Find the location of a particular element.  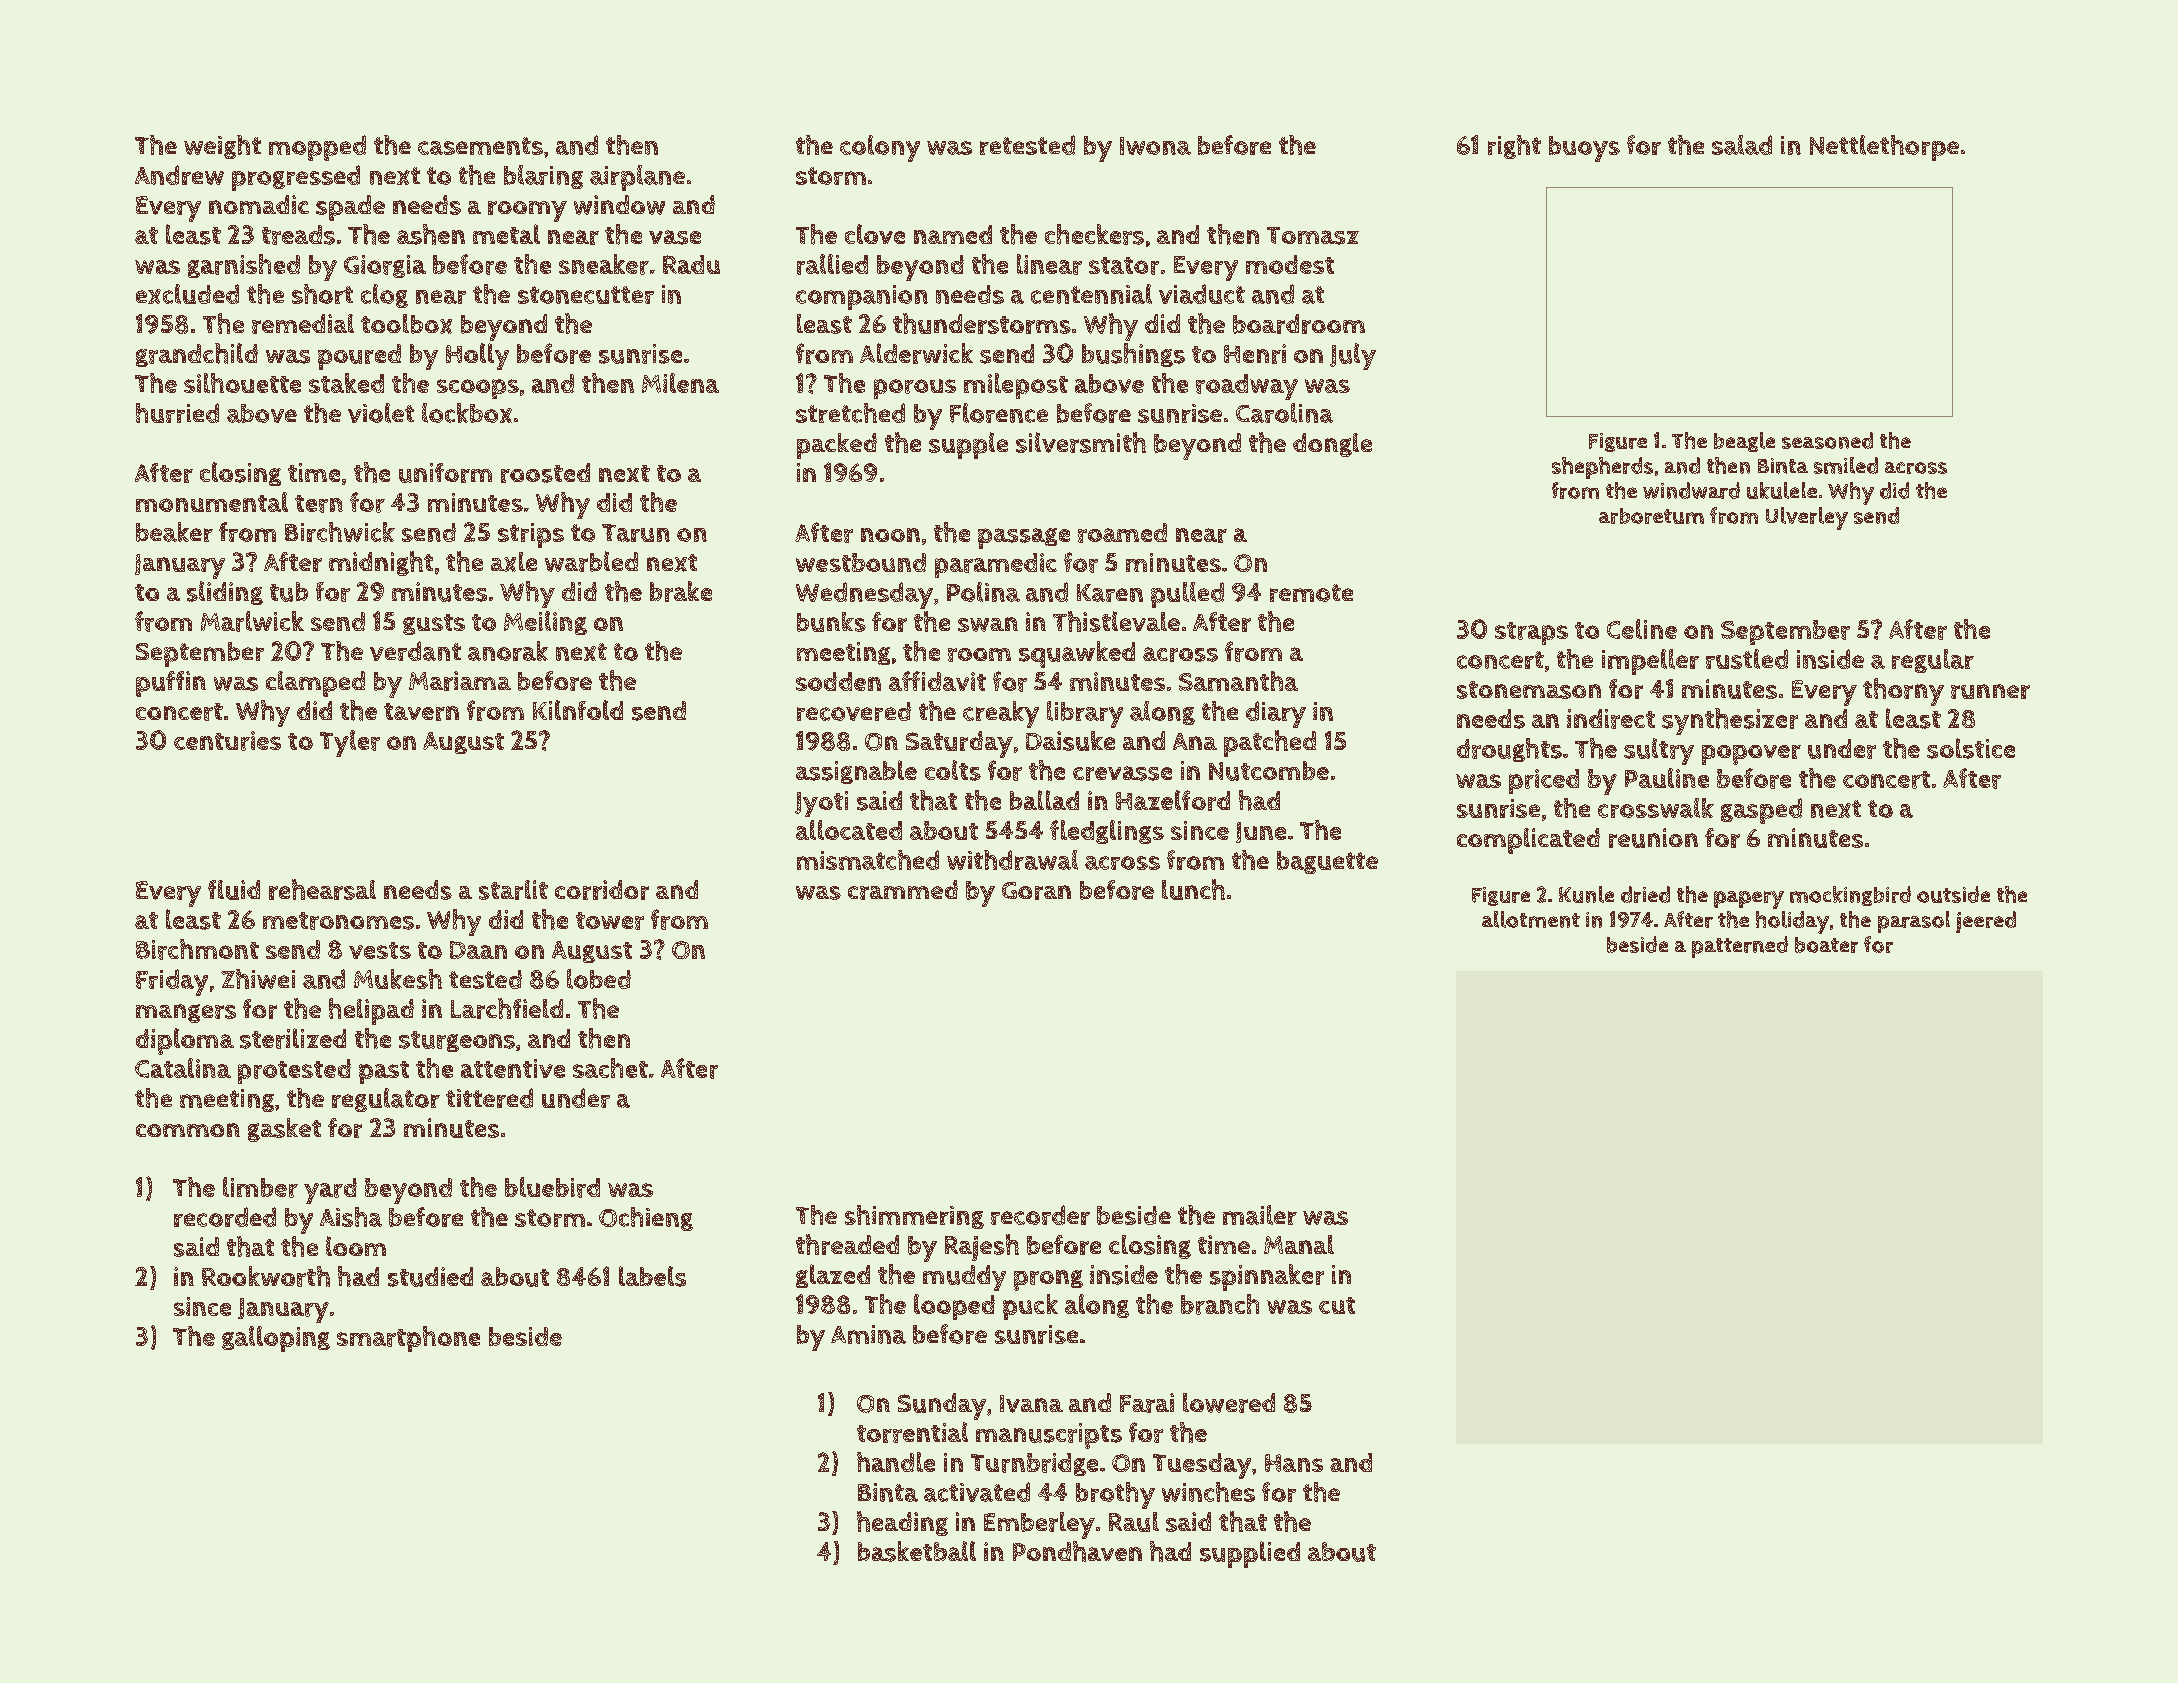

stonemason is located at coordinates (1529, 690).
